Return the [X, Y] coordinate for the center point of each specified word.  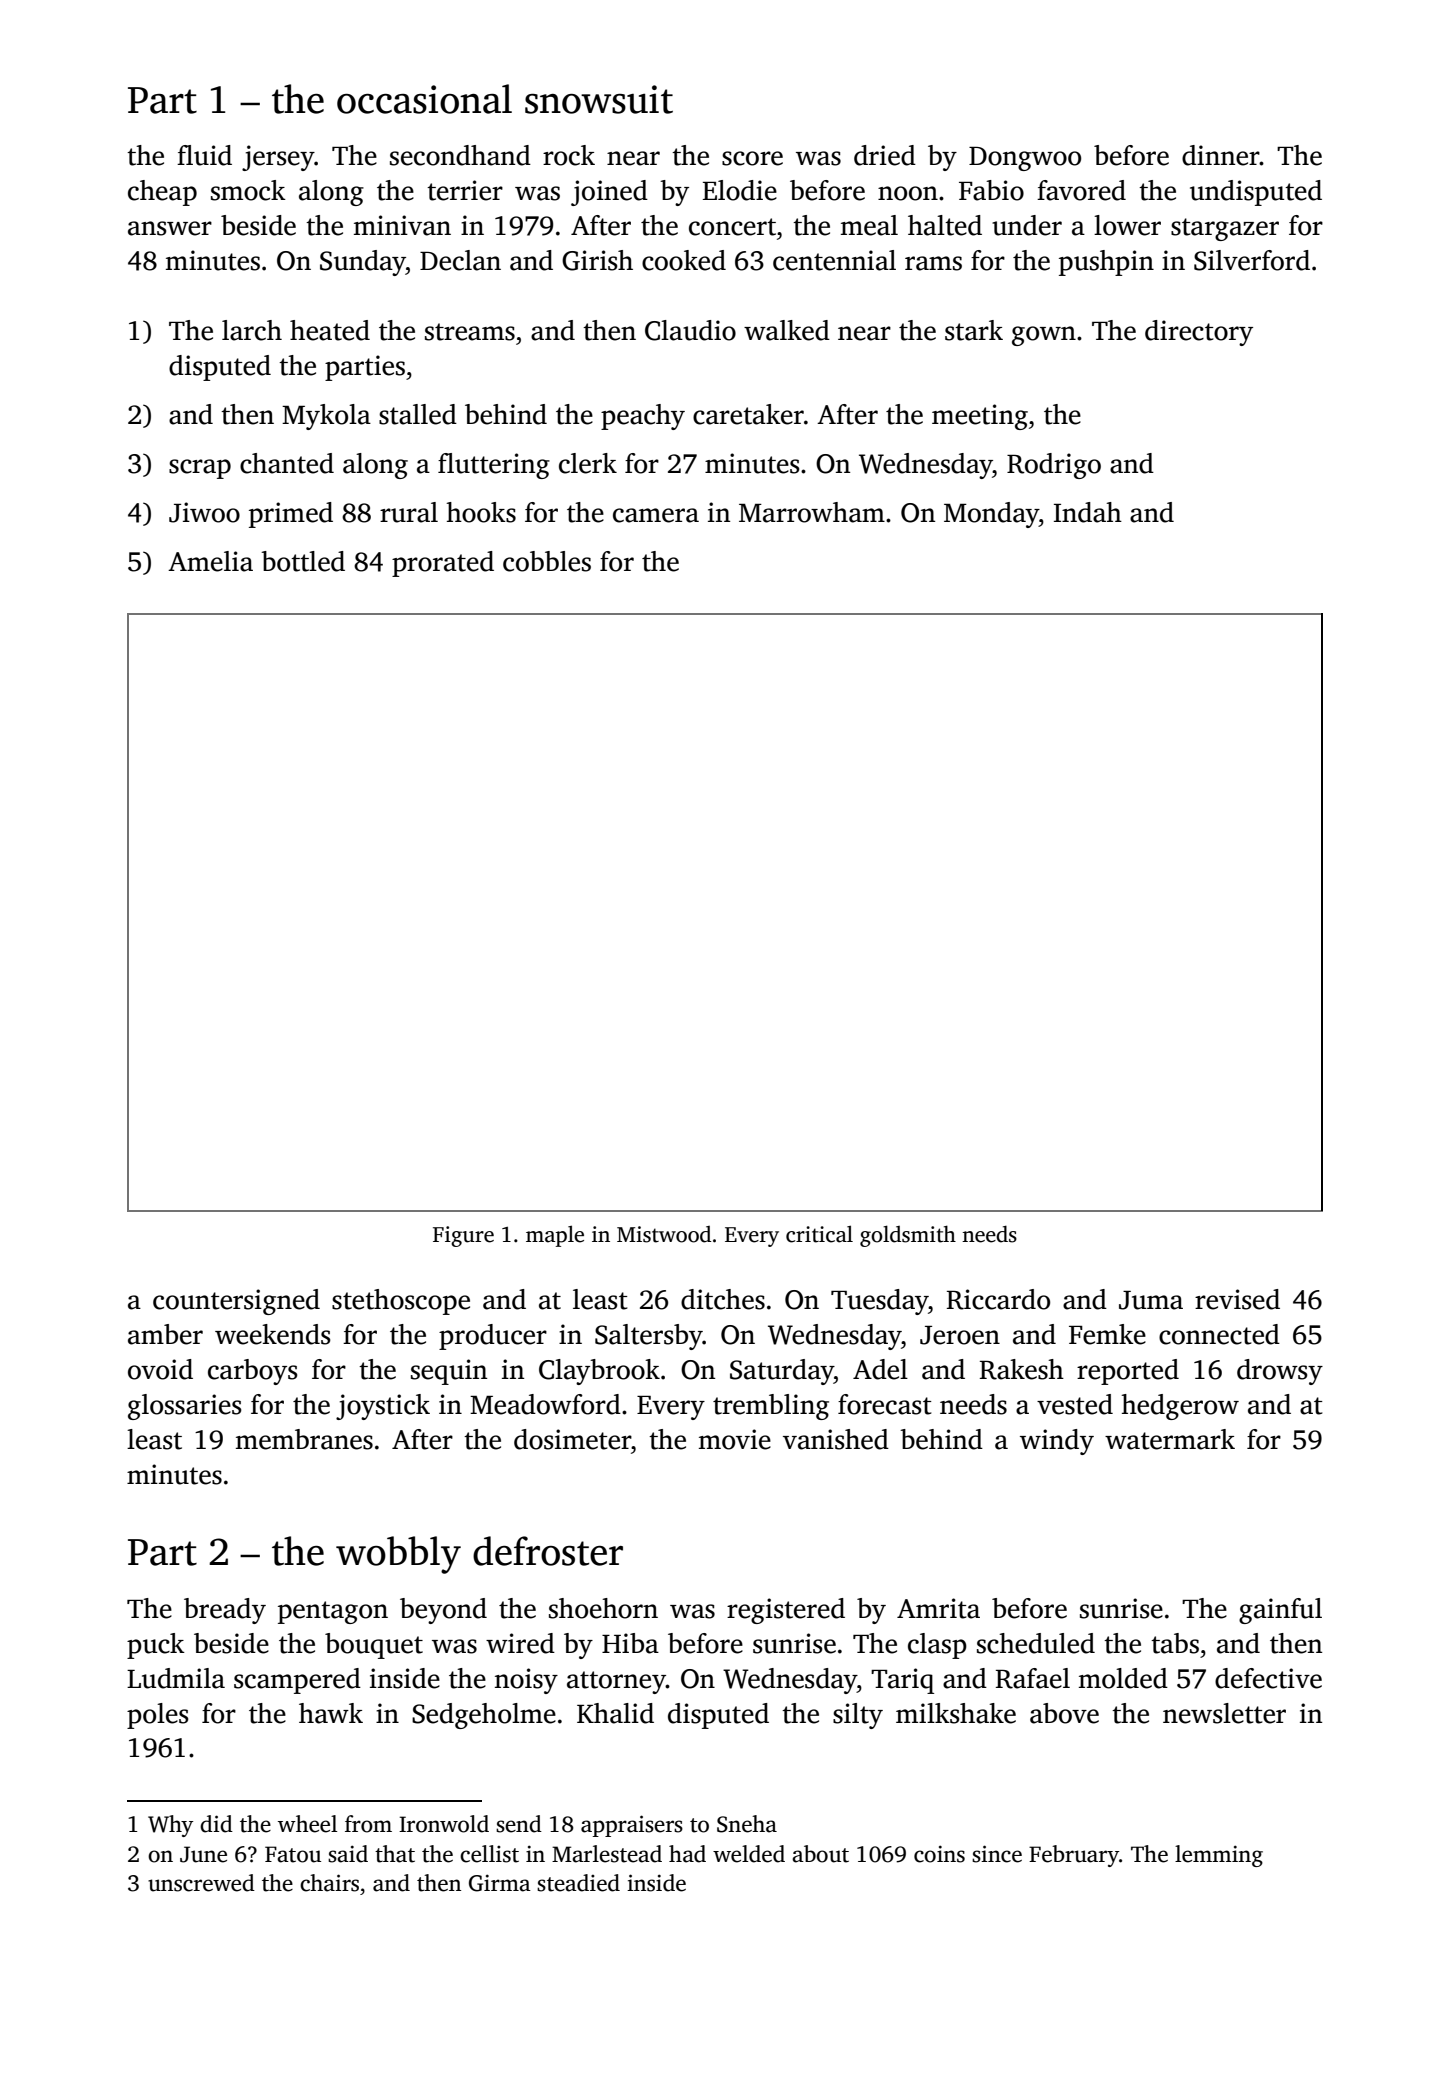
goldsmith [908, 1236]
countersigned [236, 1302]
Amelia [210, 561]
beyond [443, 1611]
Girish [597, 260]
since [997, 1854]
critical [819, 1234]
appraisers [632, 1826]
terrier [465, 190]
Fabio [991, 190]
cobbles [547, 561]
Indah [1088, 512]
